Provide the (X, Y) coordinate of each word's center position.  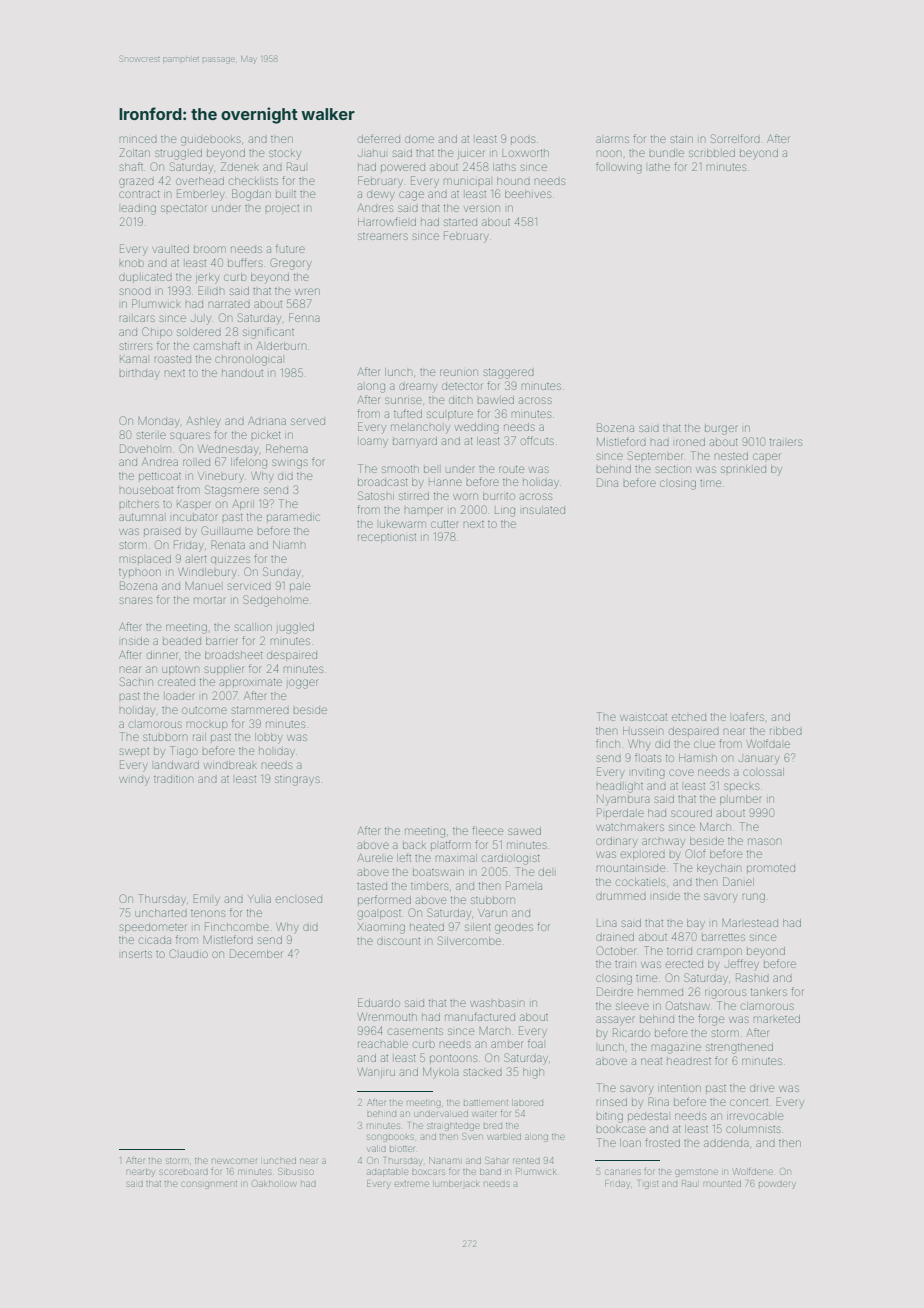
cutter (445, 524)
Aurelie (375, 858)
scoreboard (184, 1172)
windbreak (230, 765)
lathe (659, 167)
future (290, 248)
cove (681, 772)
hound (513, 181)
